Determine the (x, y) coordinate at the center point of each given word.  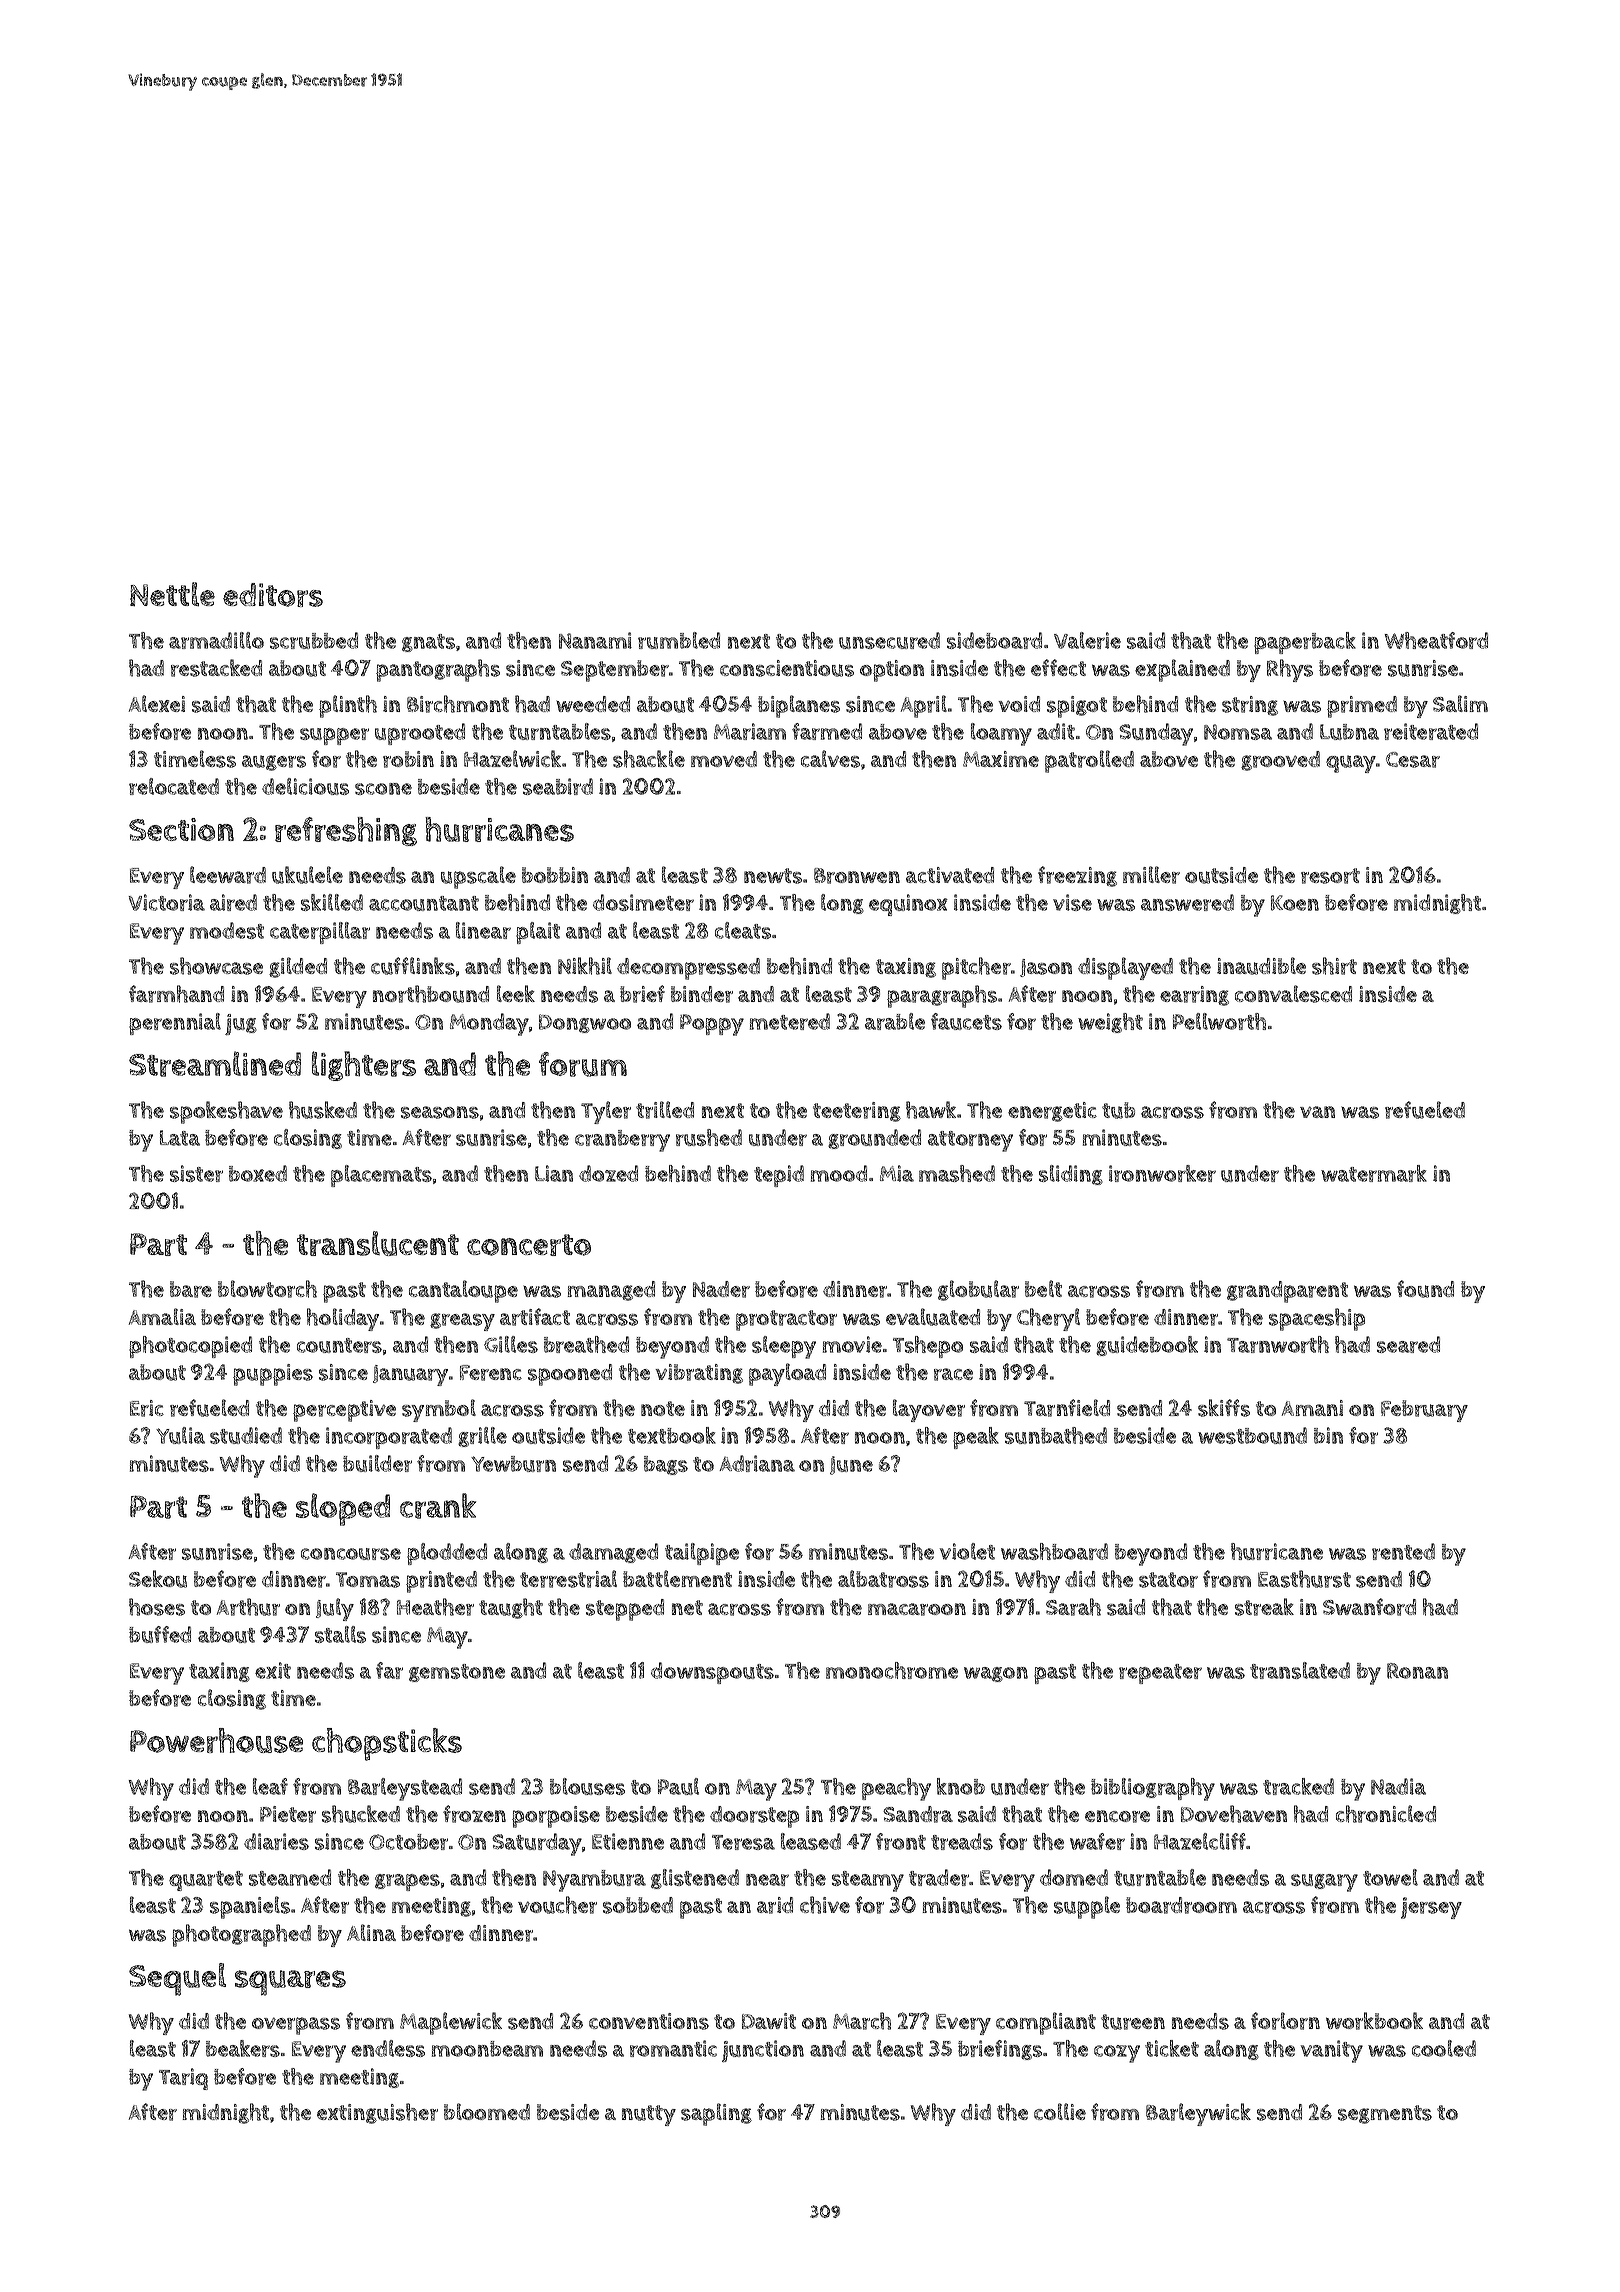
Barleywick (1198, 2114)
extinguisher (377, 2113)
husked (323, 1110)
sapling (716, 2114)
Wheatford (1436, 640)
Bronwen (857, 876)
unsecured (889, 640)
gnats (428, 643)
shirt (1334, 966)
